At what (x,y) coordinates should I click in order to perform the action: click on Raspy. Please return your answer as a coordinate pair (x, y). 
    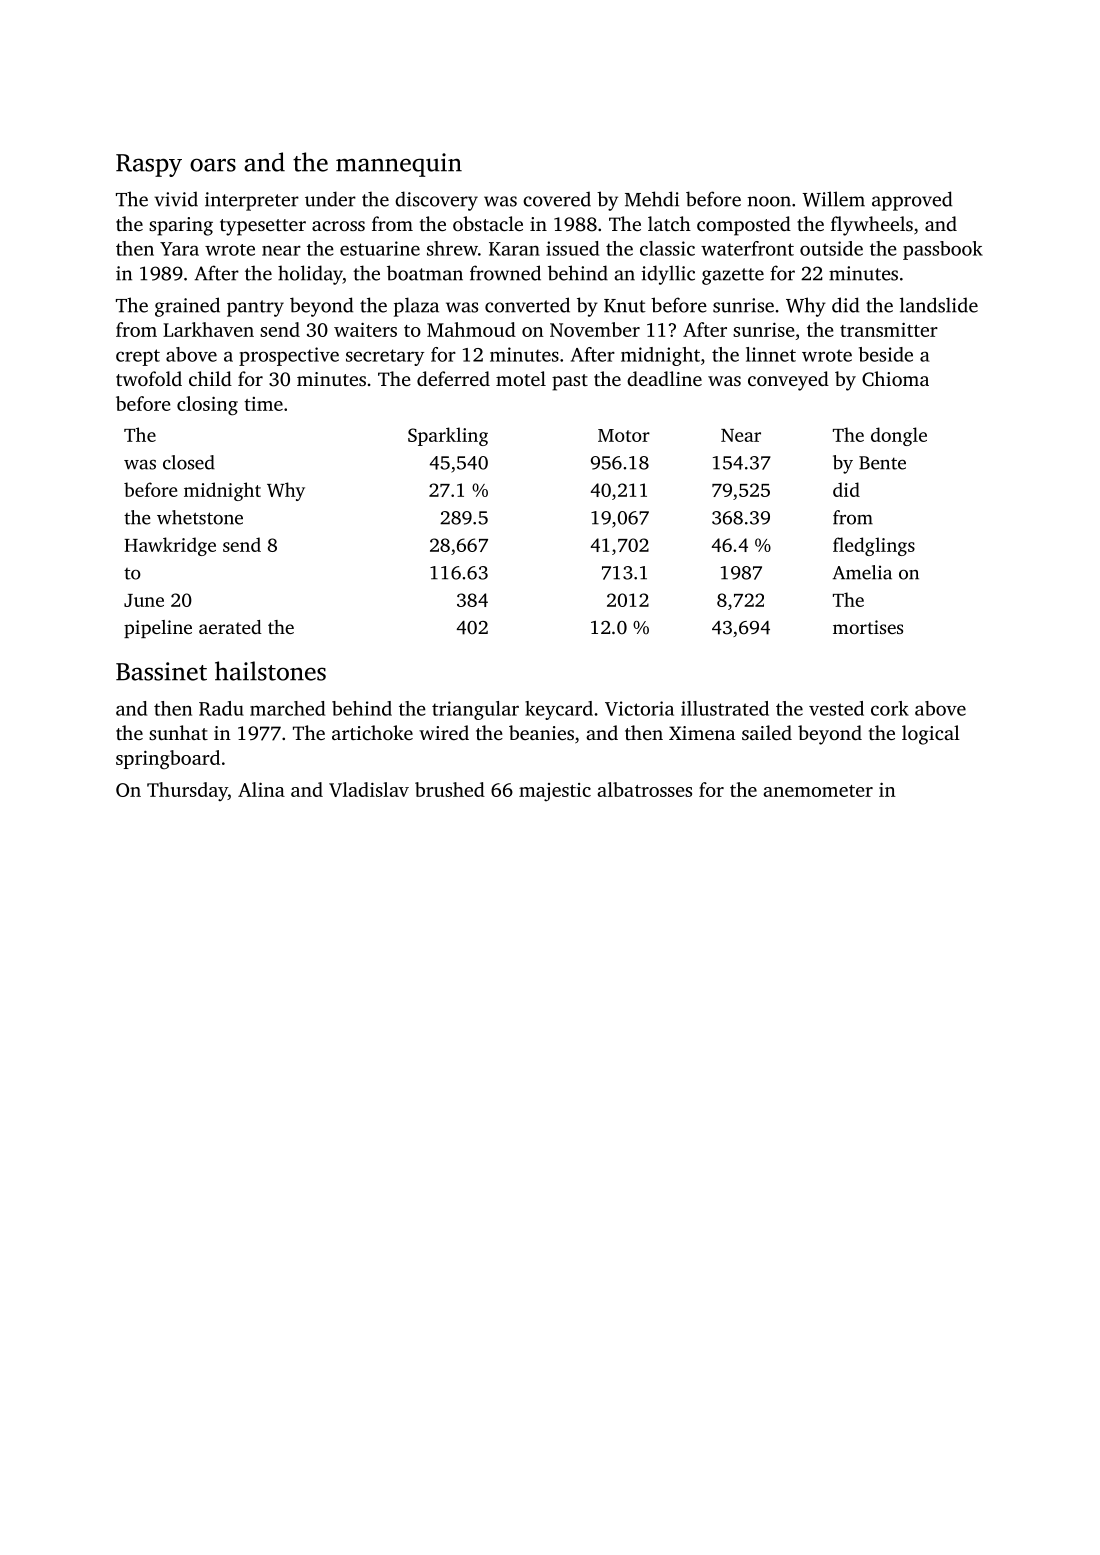
    Looking at the image, I should click on (149, 165).
